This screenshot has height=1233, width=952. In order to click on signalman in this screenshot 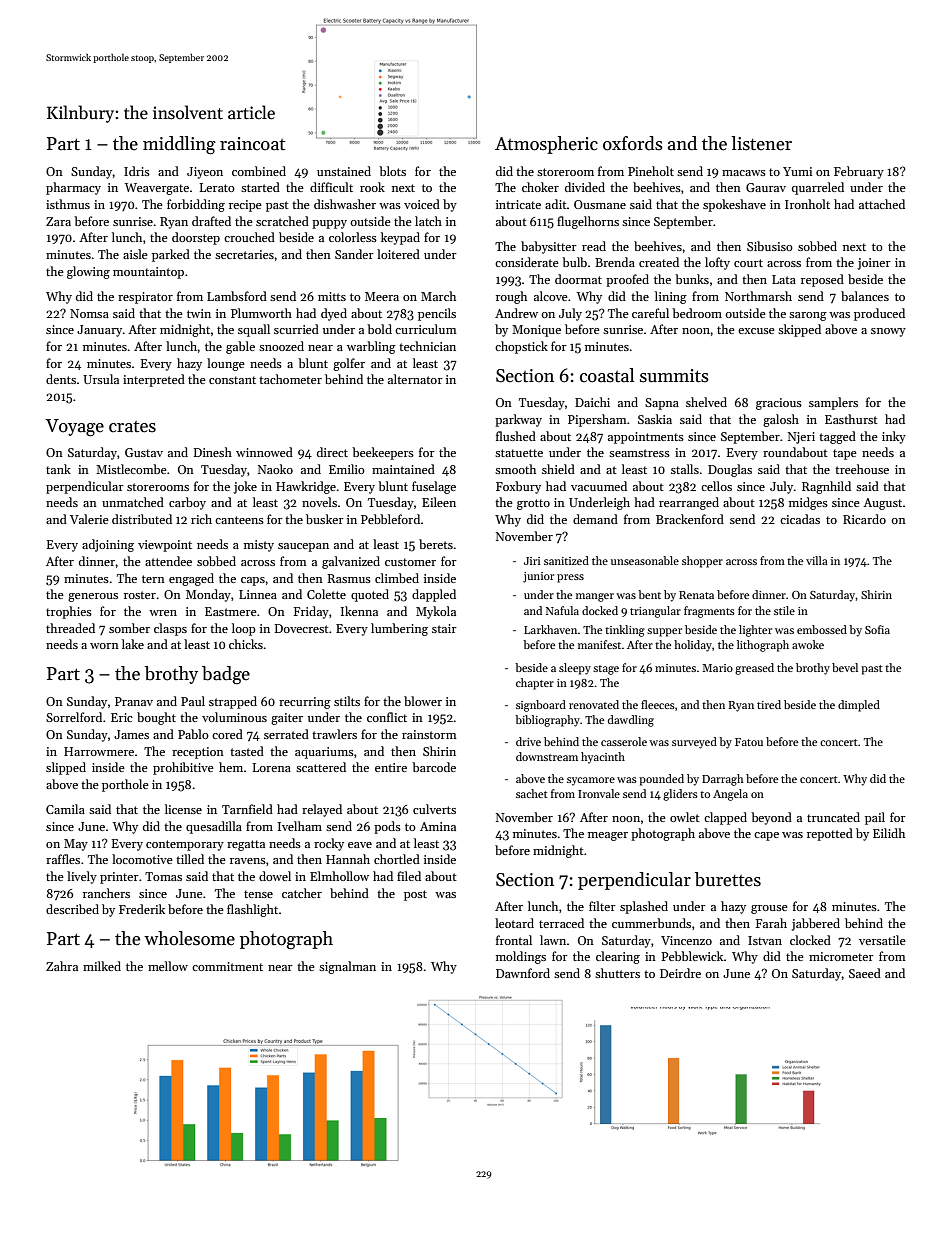, I will do `click(347, 967)`.
